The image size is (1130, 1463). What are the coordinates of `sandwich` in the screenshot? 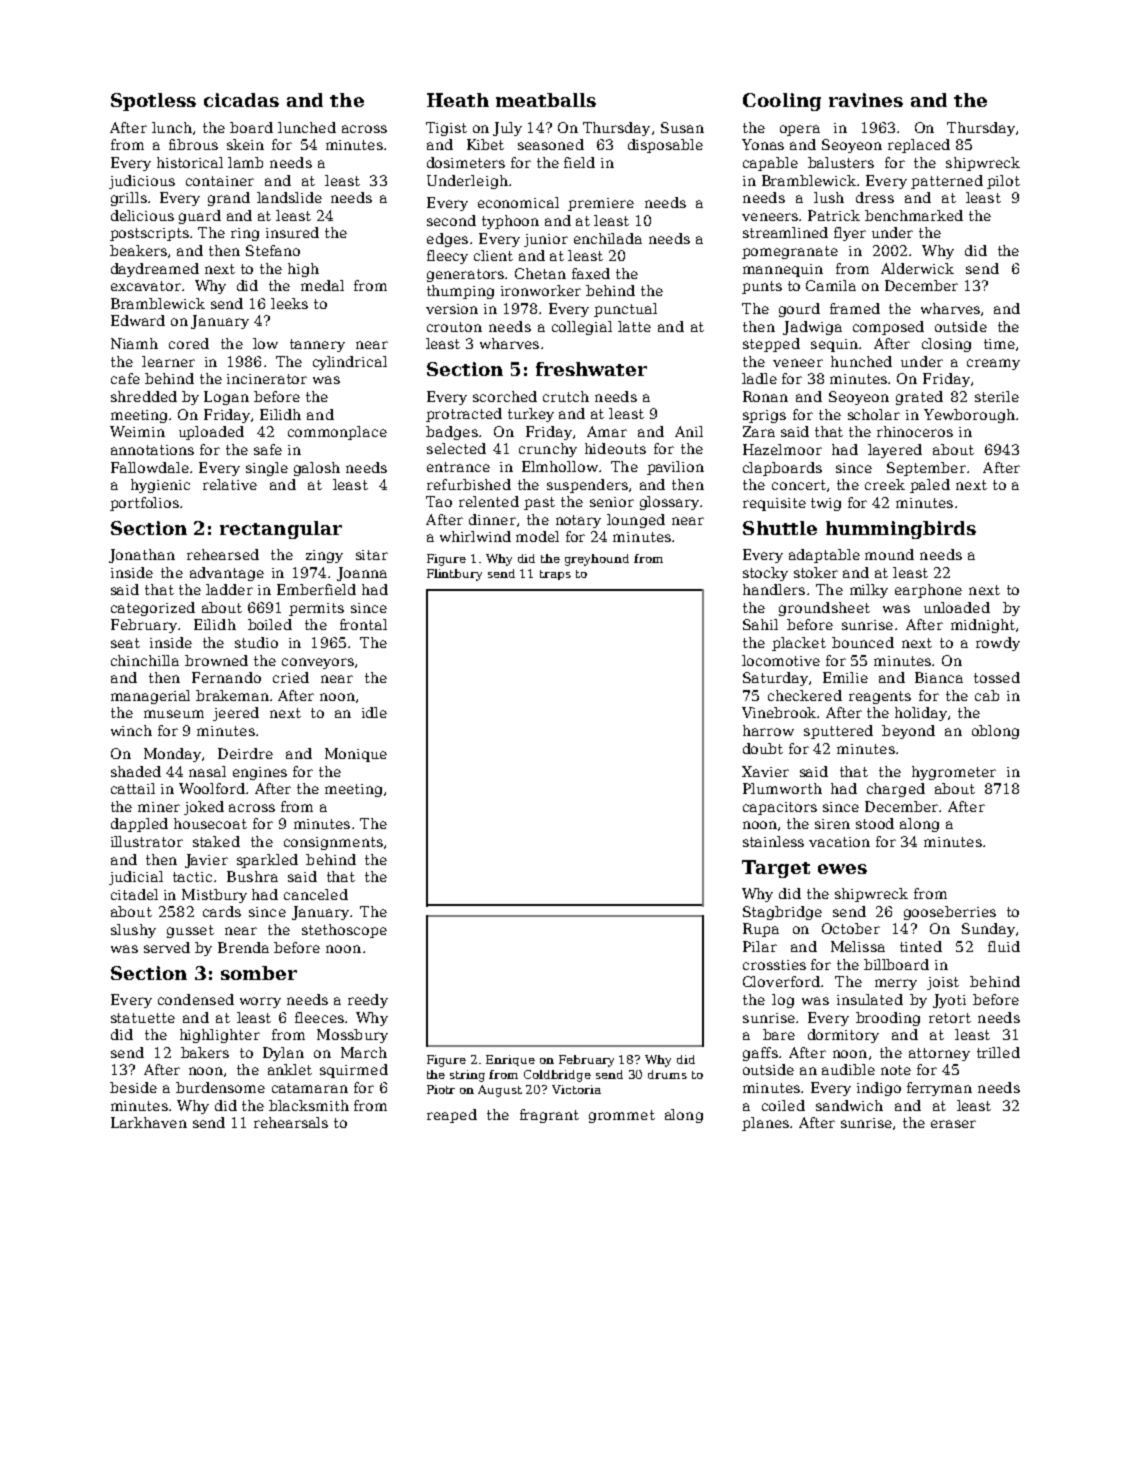 It's located at (849, 1105).
